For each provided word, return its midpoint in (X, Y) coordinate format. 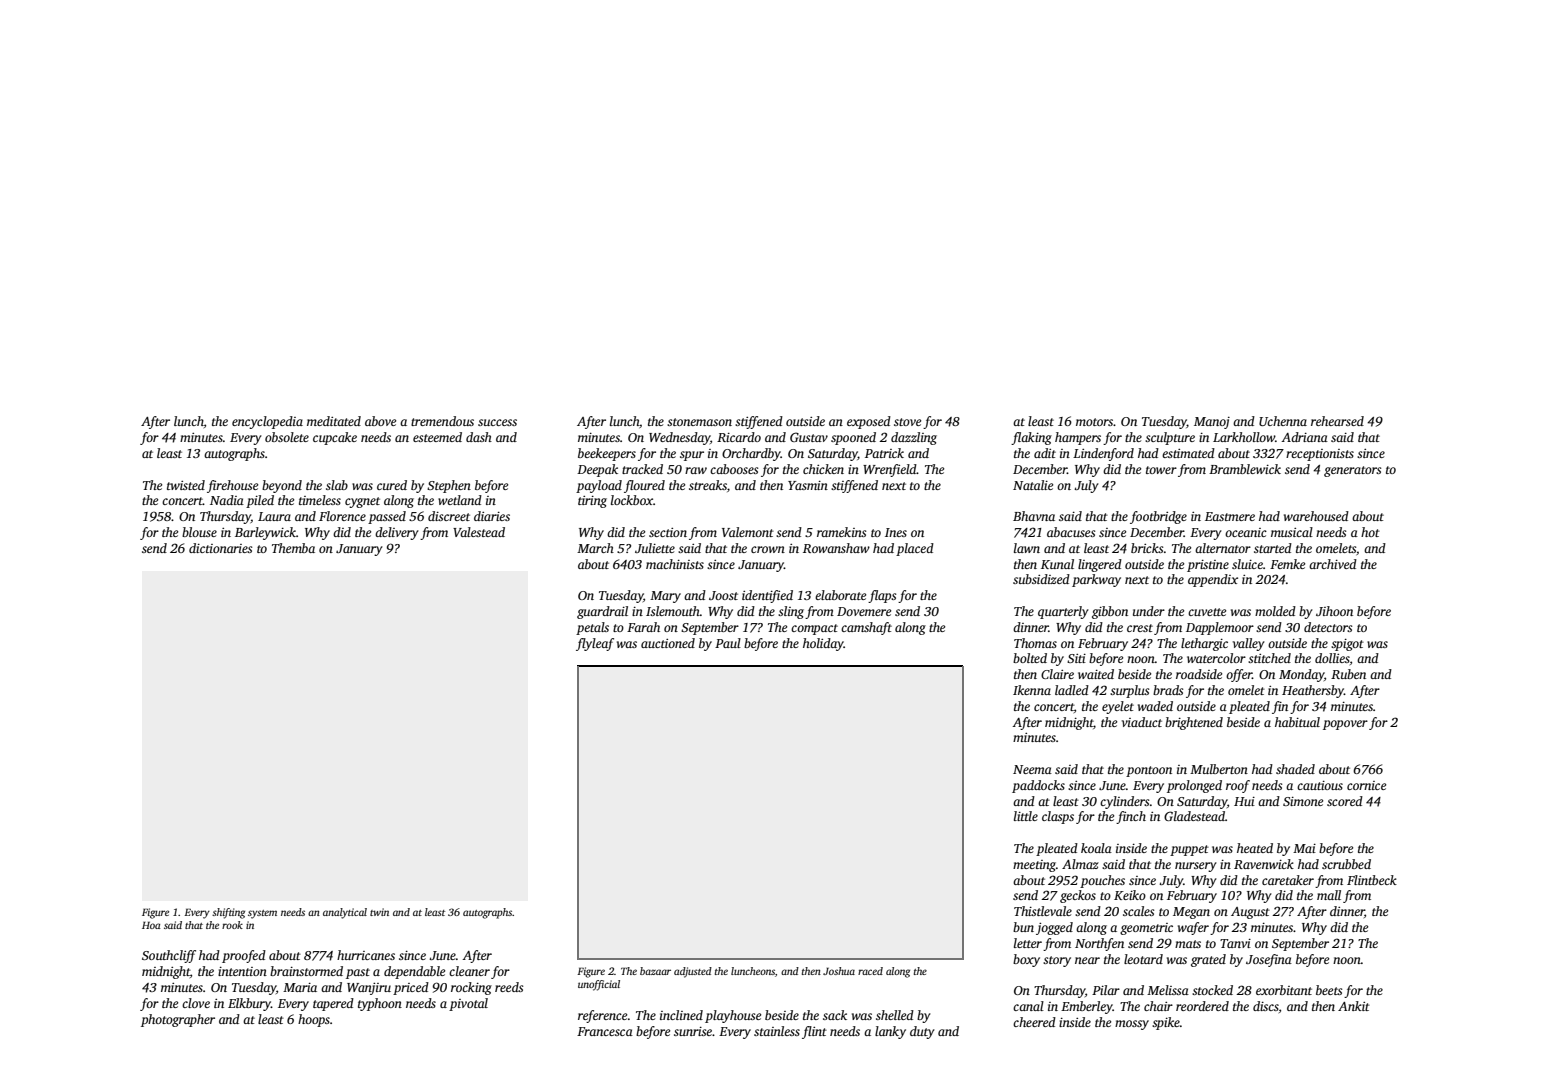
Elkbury (249, 1004)
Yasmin (808, 485)
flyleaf (595, 644)
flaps (882, 596)
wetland (460, 500)
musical (1292, 532)
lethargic (1204, 644)
